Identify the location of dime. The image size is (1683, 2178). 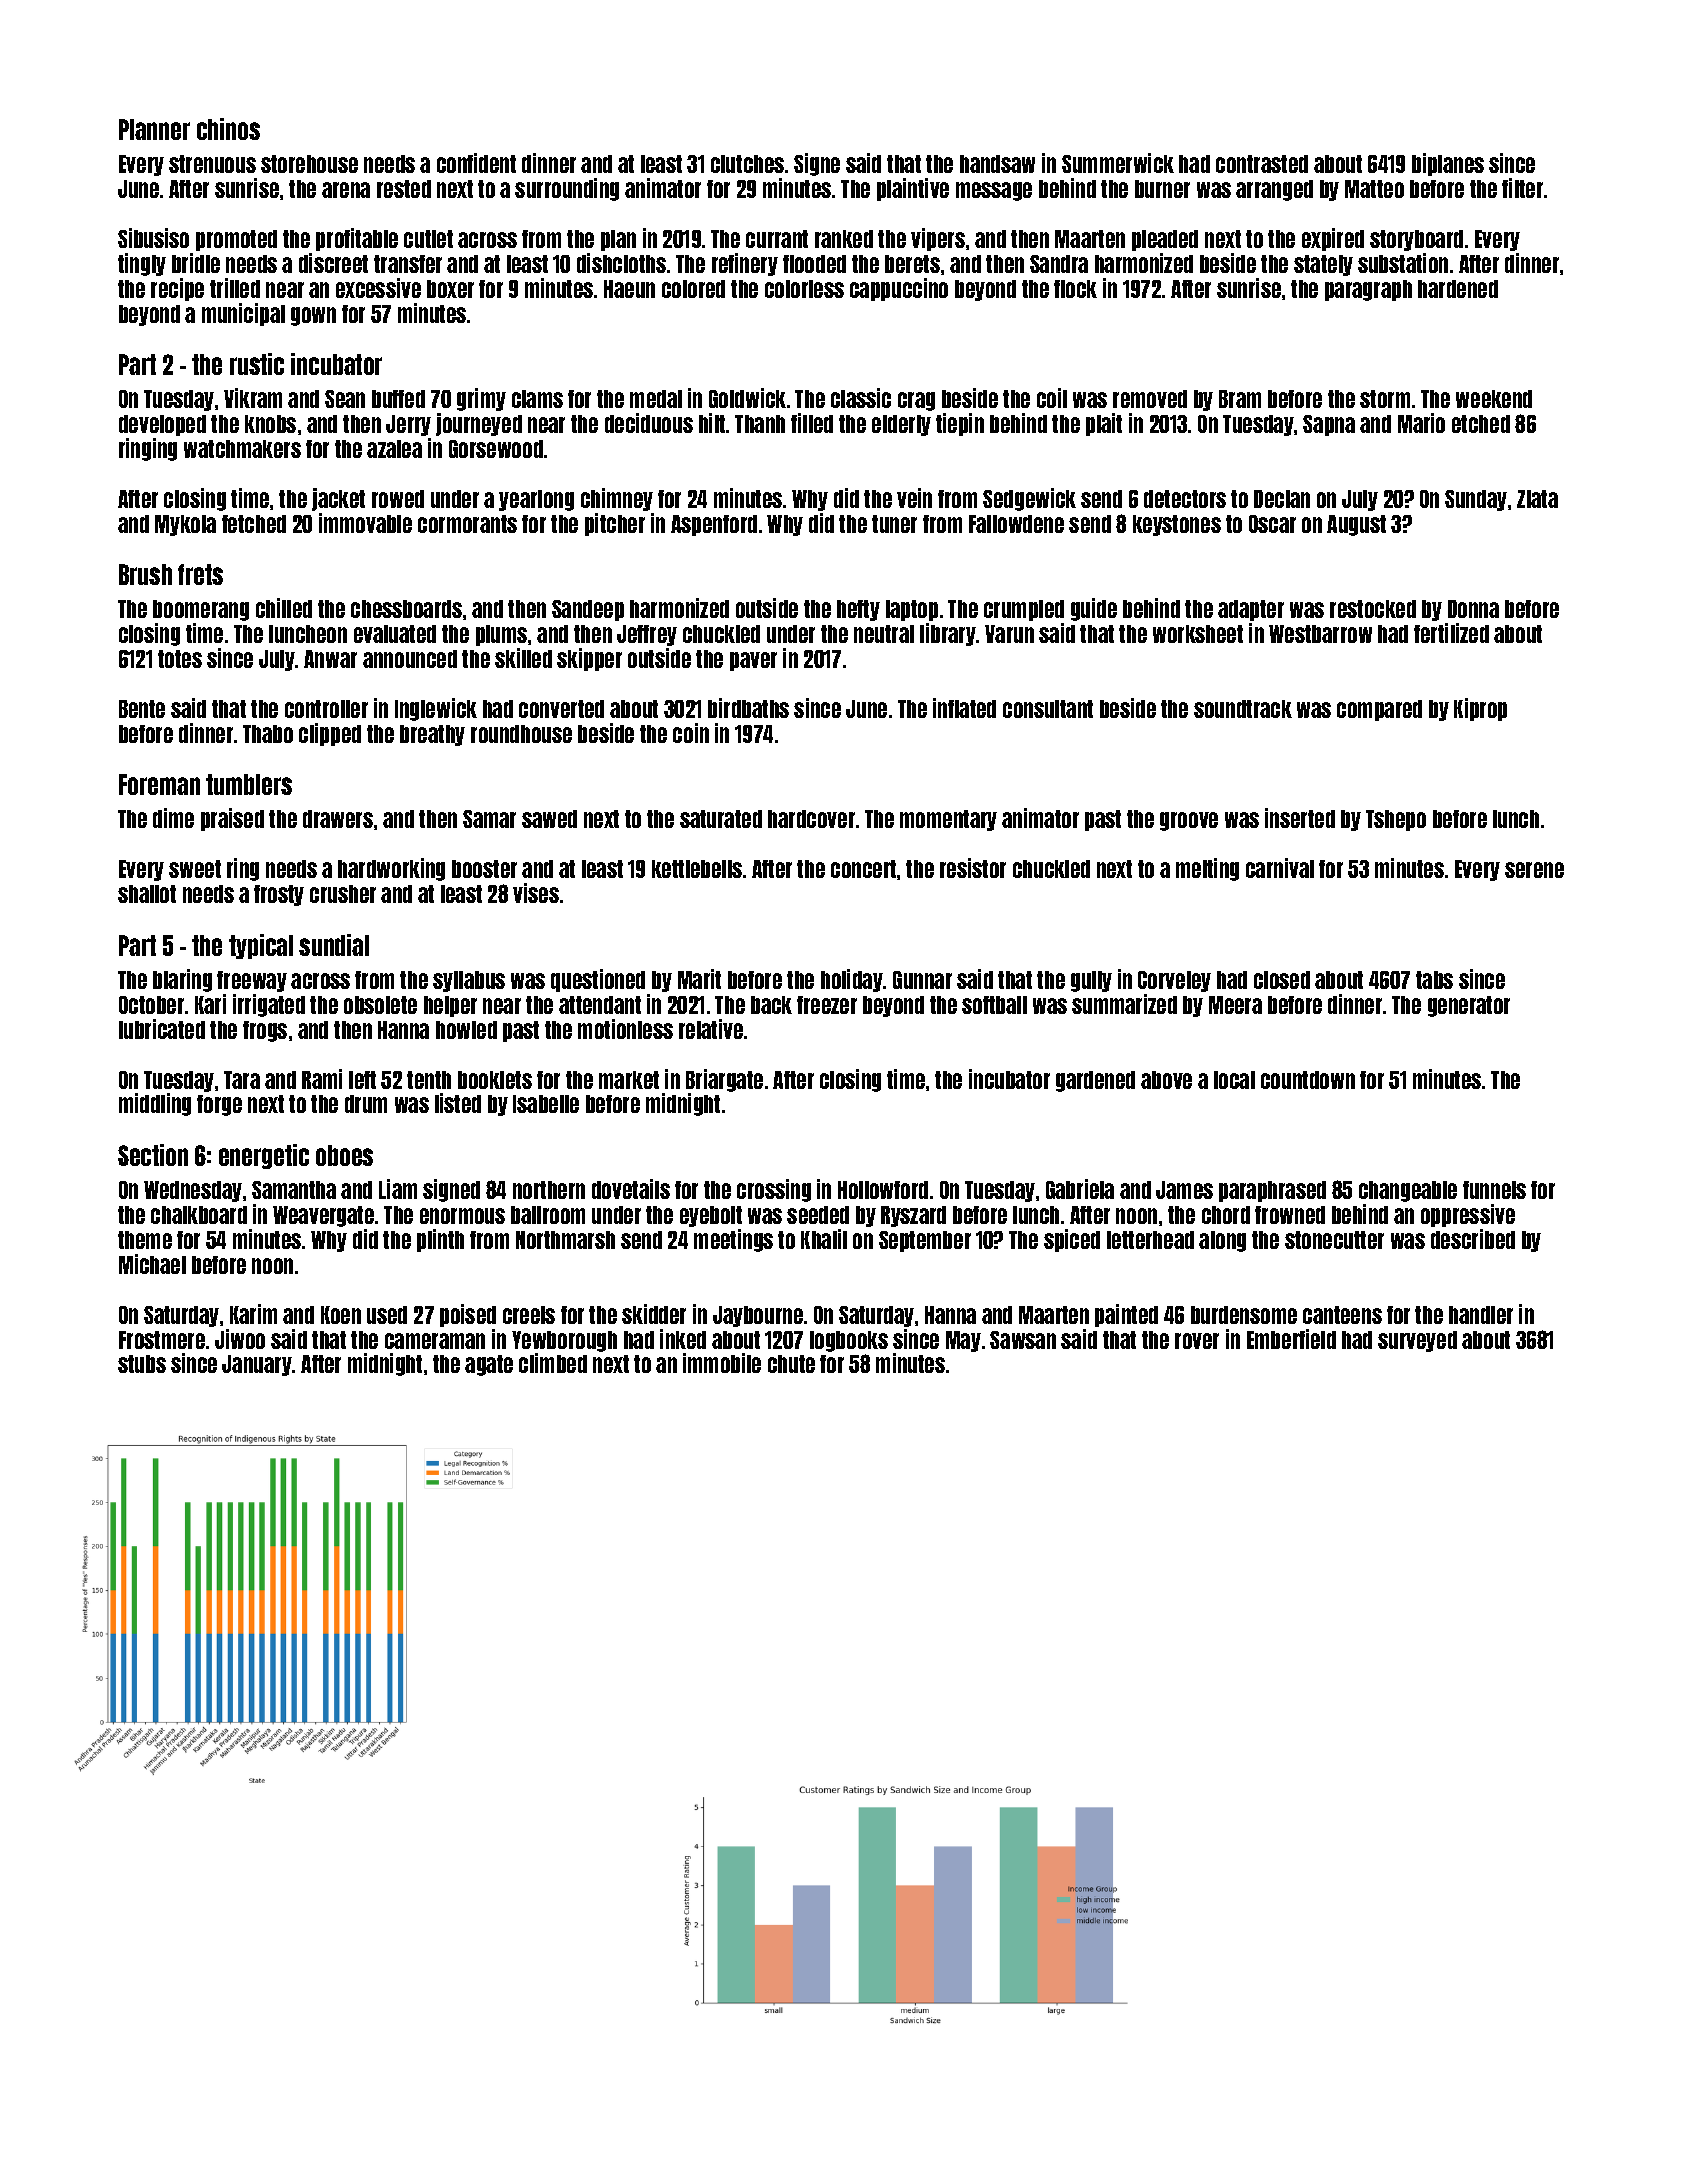
(173, 818).
